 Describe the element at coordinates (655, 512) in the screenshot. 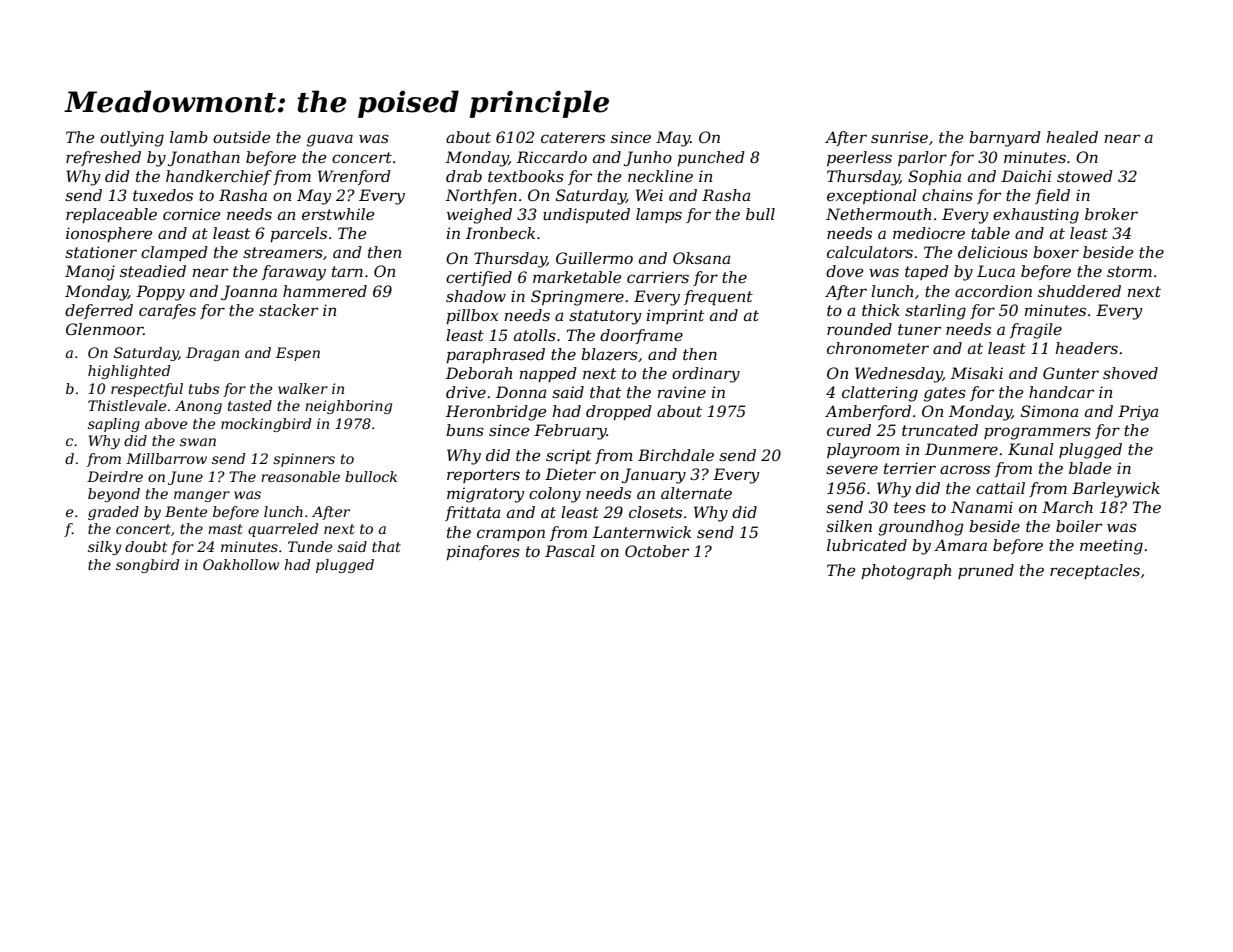

I see `closets` at that location.
